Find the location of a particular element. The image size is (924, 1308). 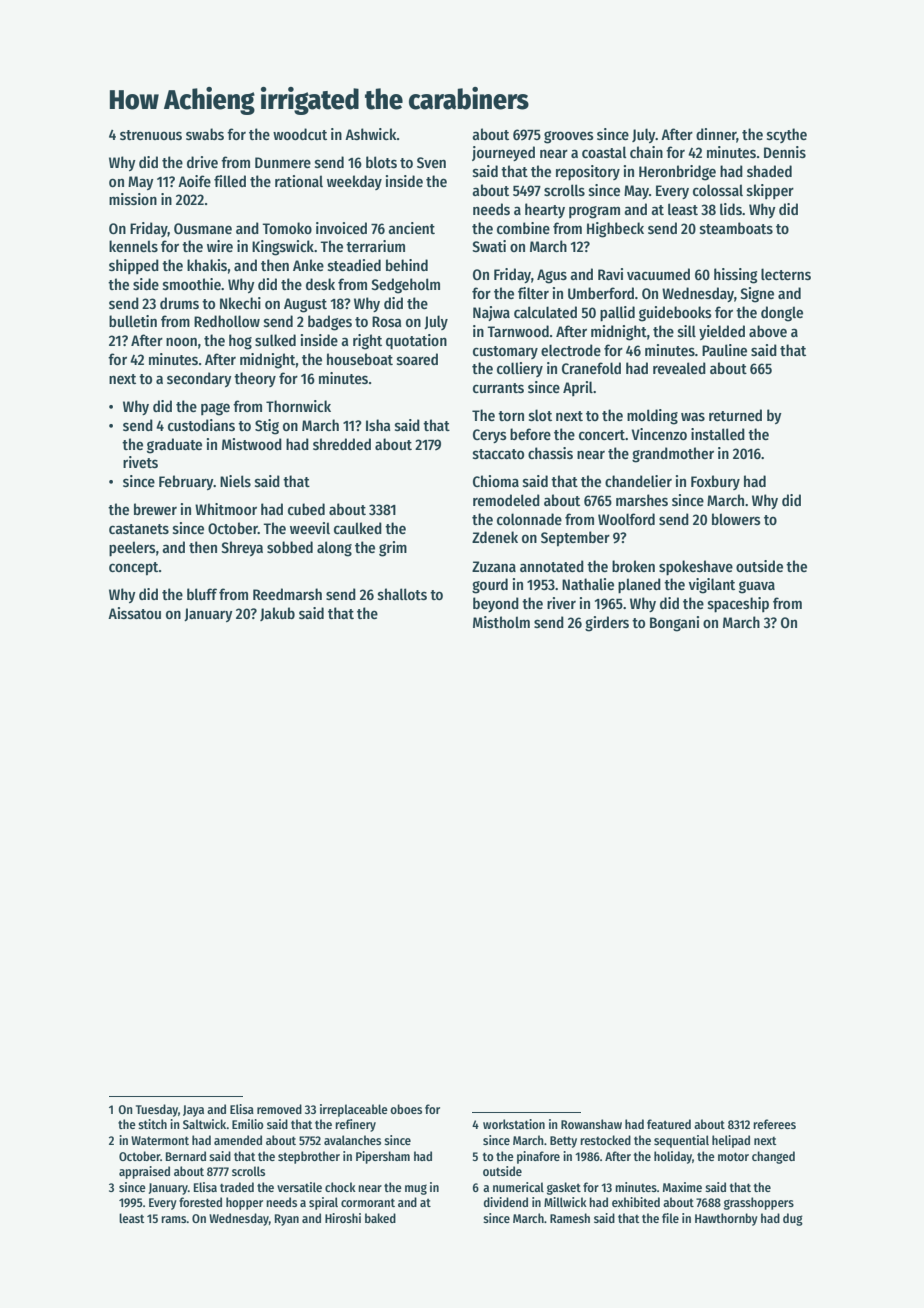

rams is located at coordinates (174, 1219).
